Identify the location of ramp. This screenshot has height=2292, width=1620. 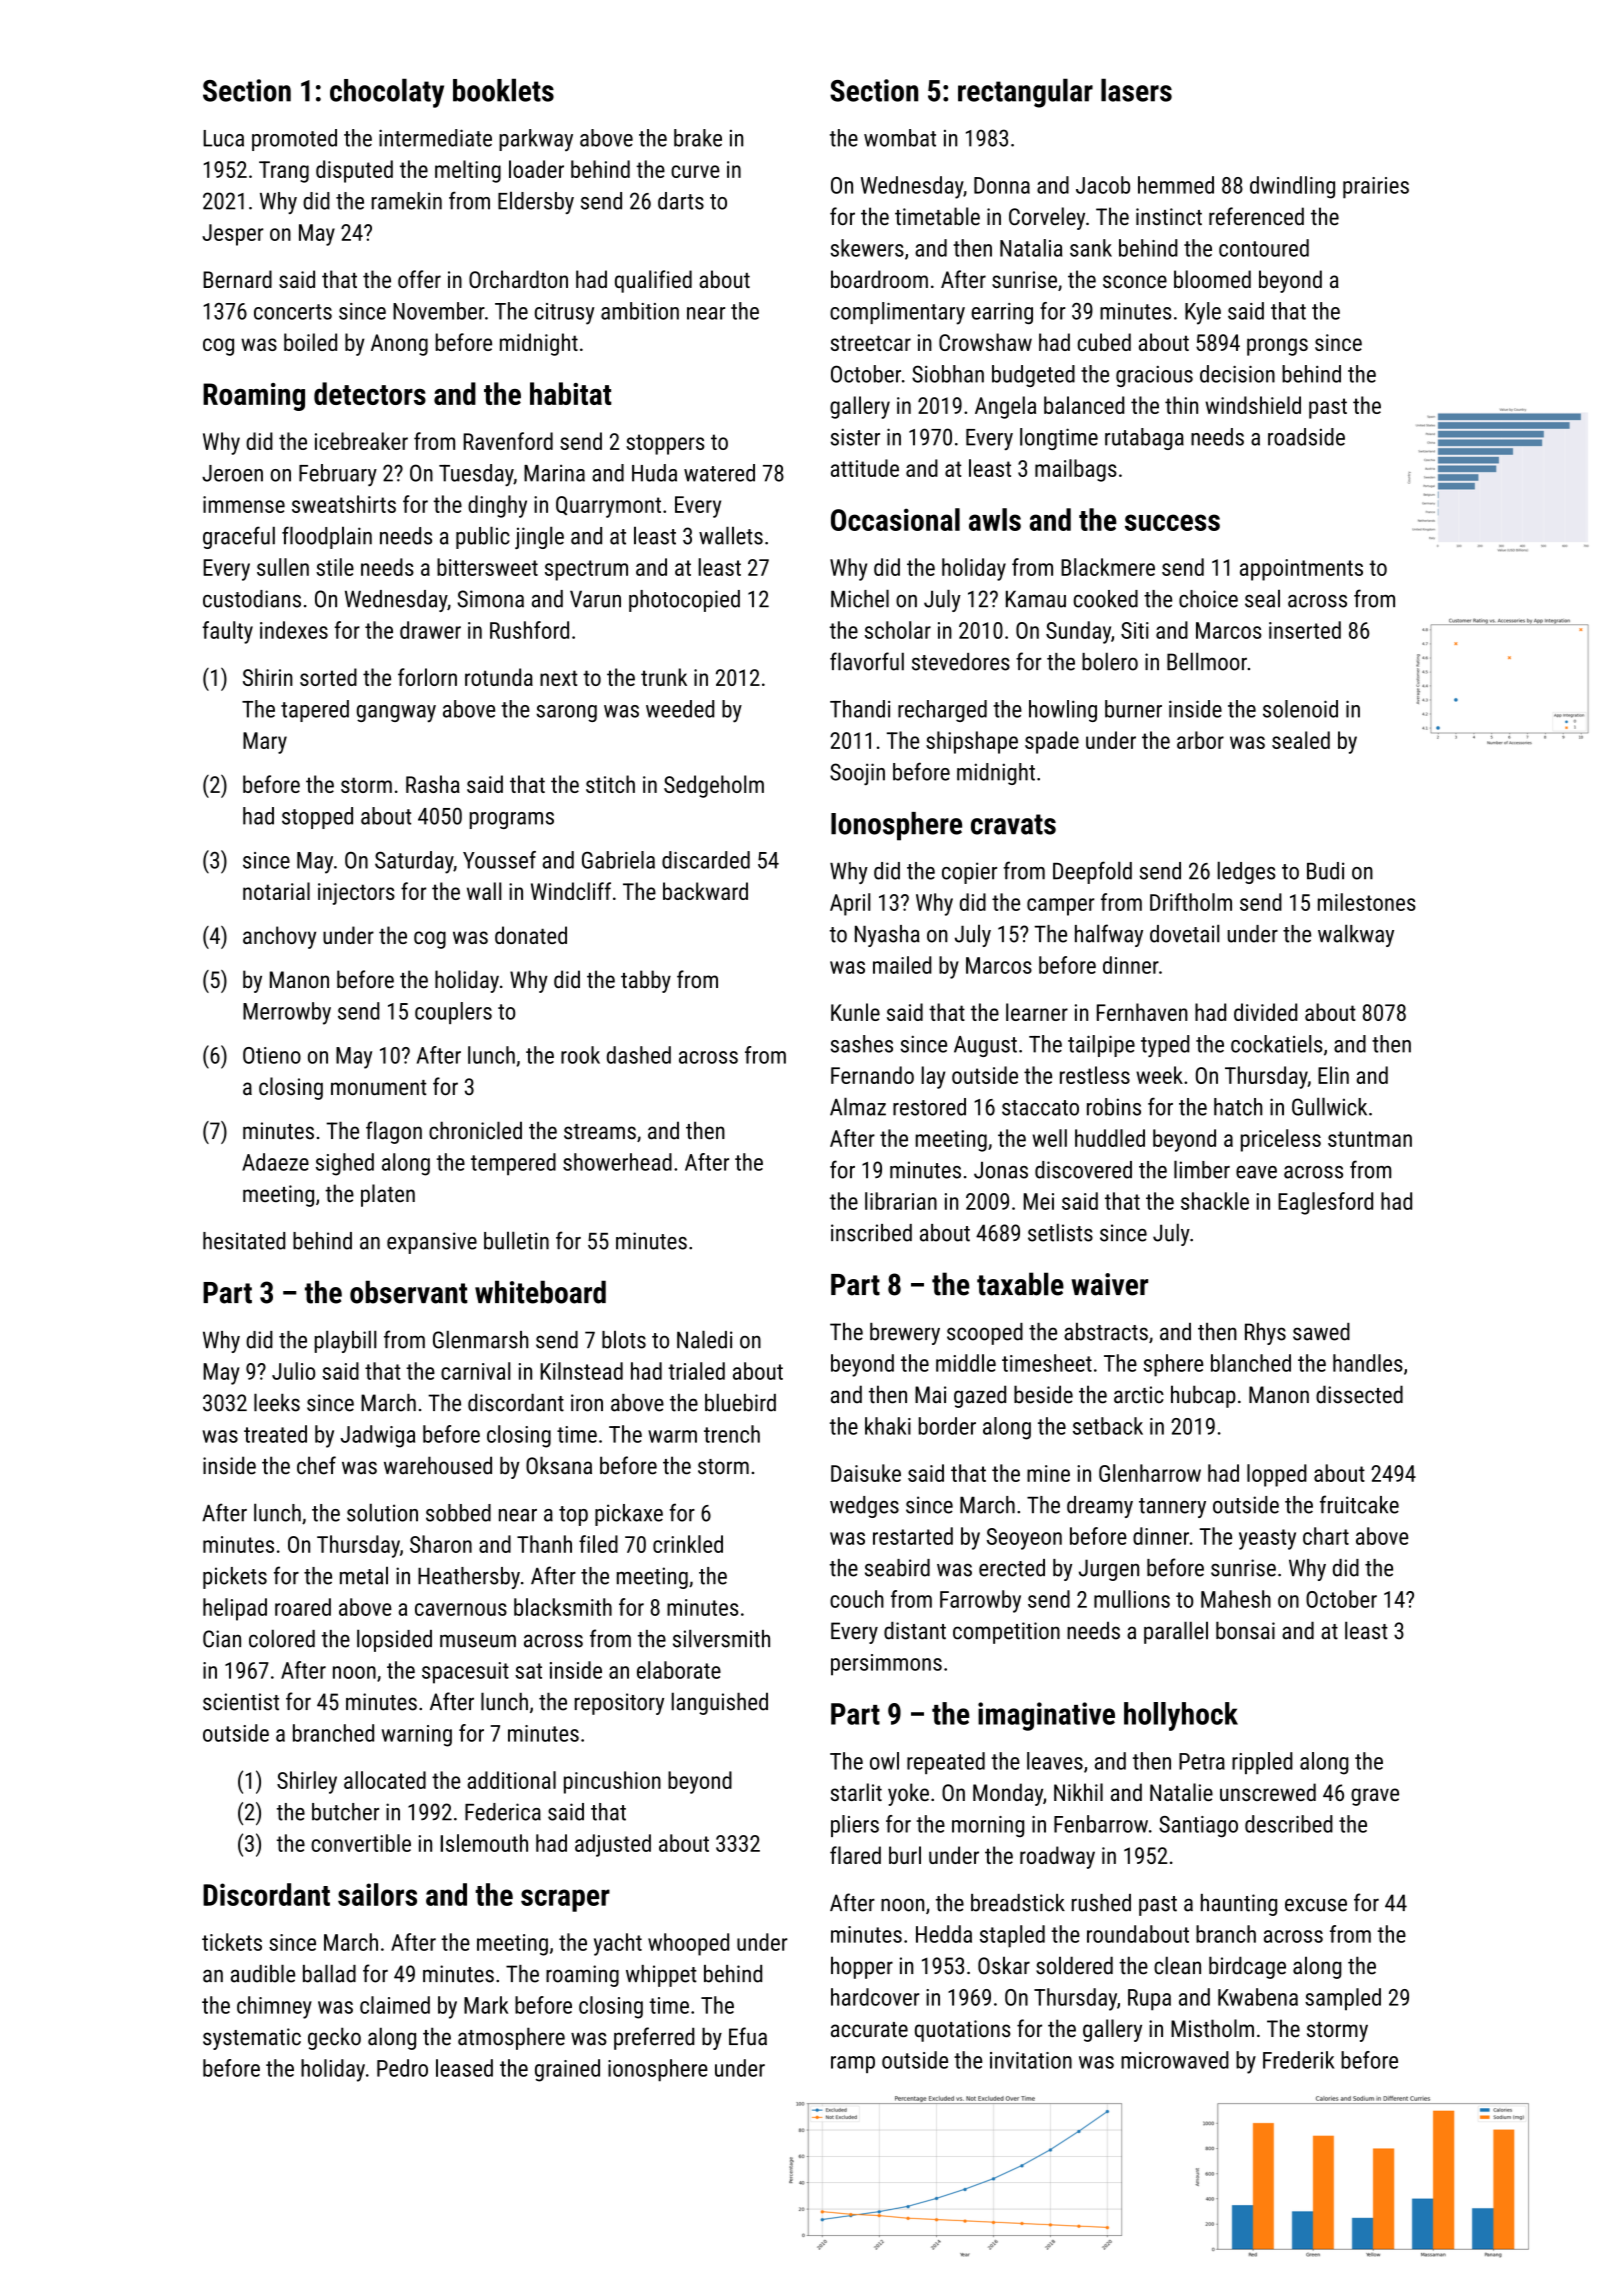
(853, 2064).
